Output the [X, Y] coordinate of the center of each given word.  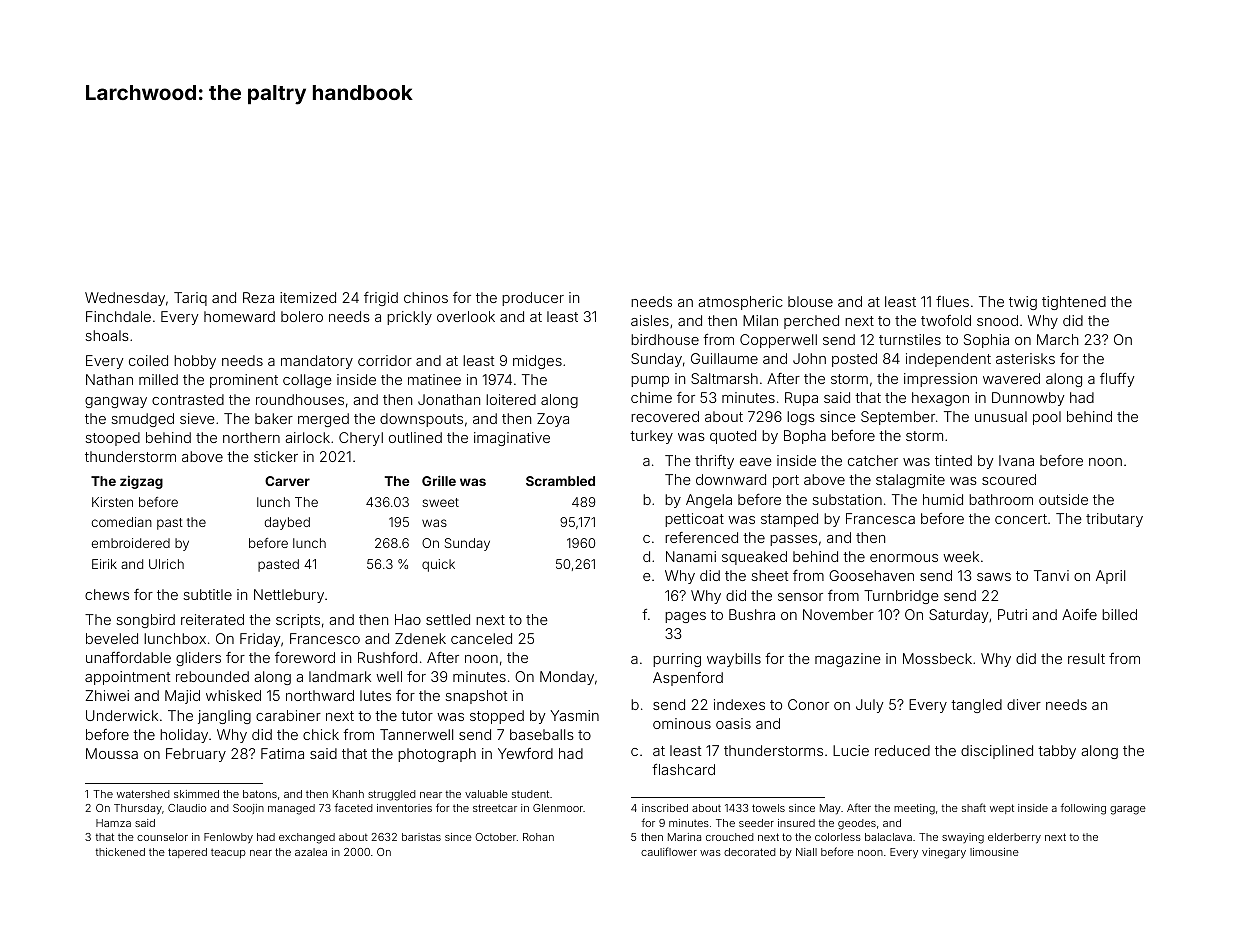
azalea [311, 852]
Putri [1012, 614]
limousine [994, 852]
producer [533, 299]
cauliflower [669, 851]
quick [438, 565]
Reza [258, 297]
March [1057, 339]
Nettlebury [289, 596]
